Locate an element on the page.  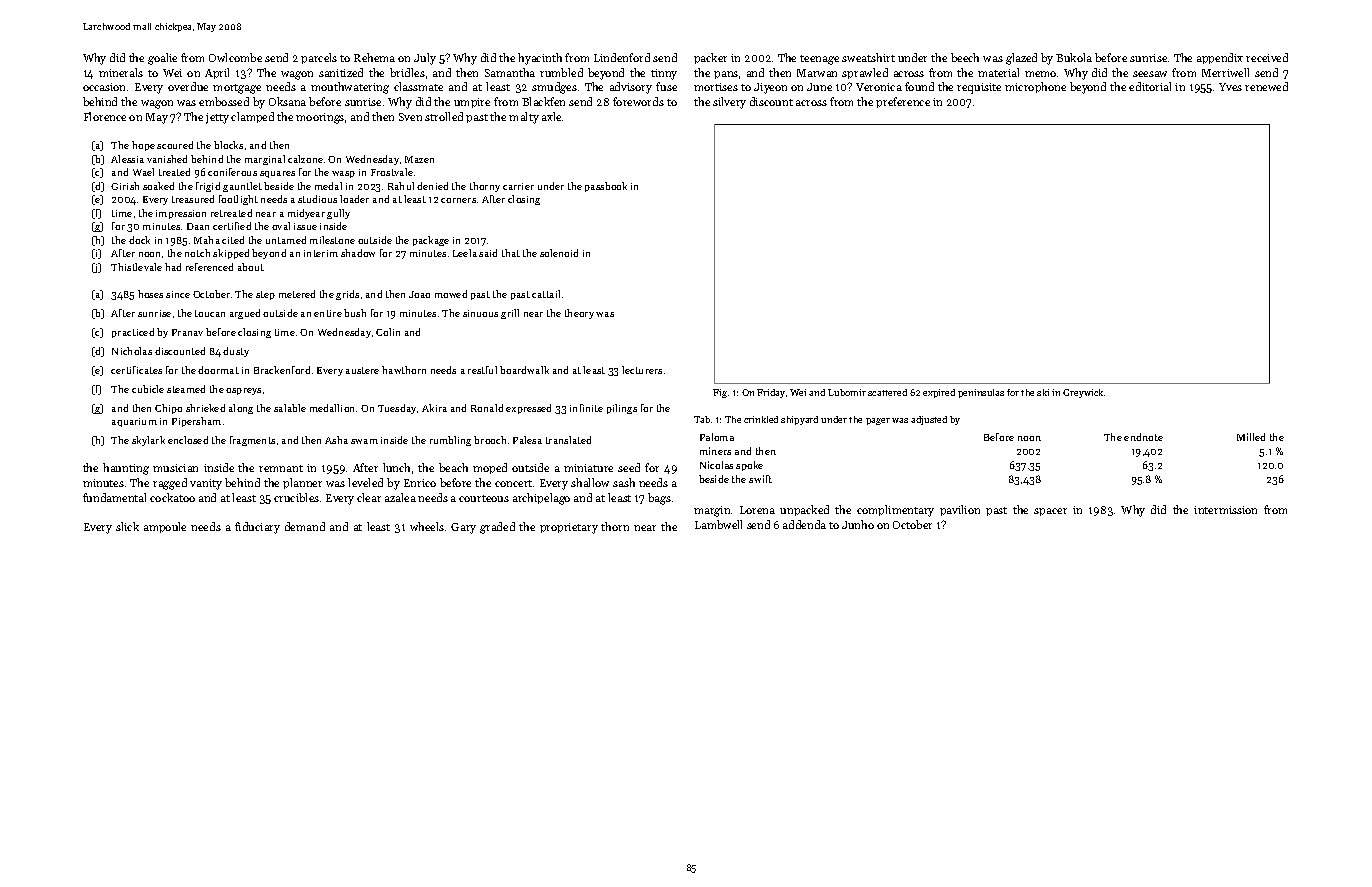
ospreys is located at coordinates (243, 391).
